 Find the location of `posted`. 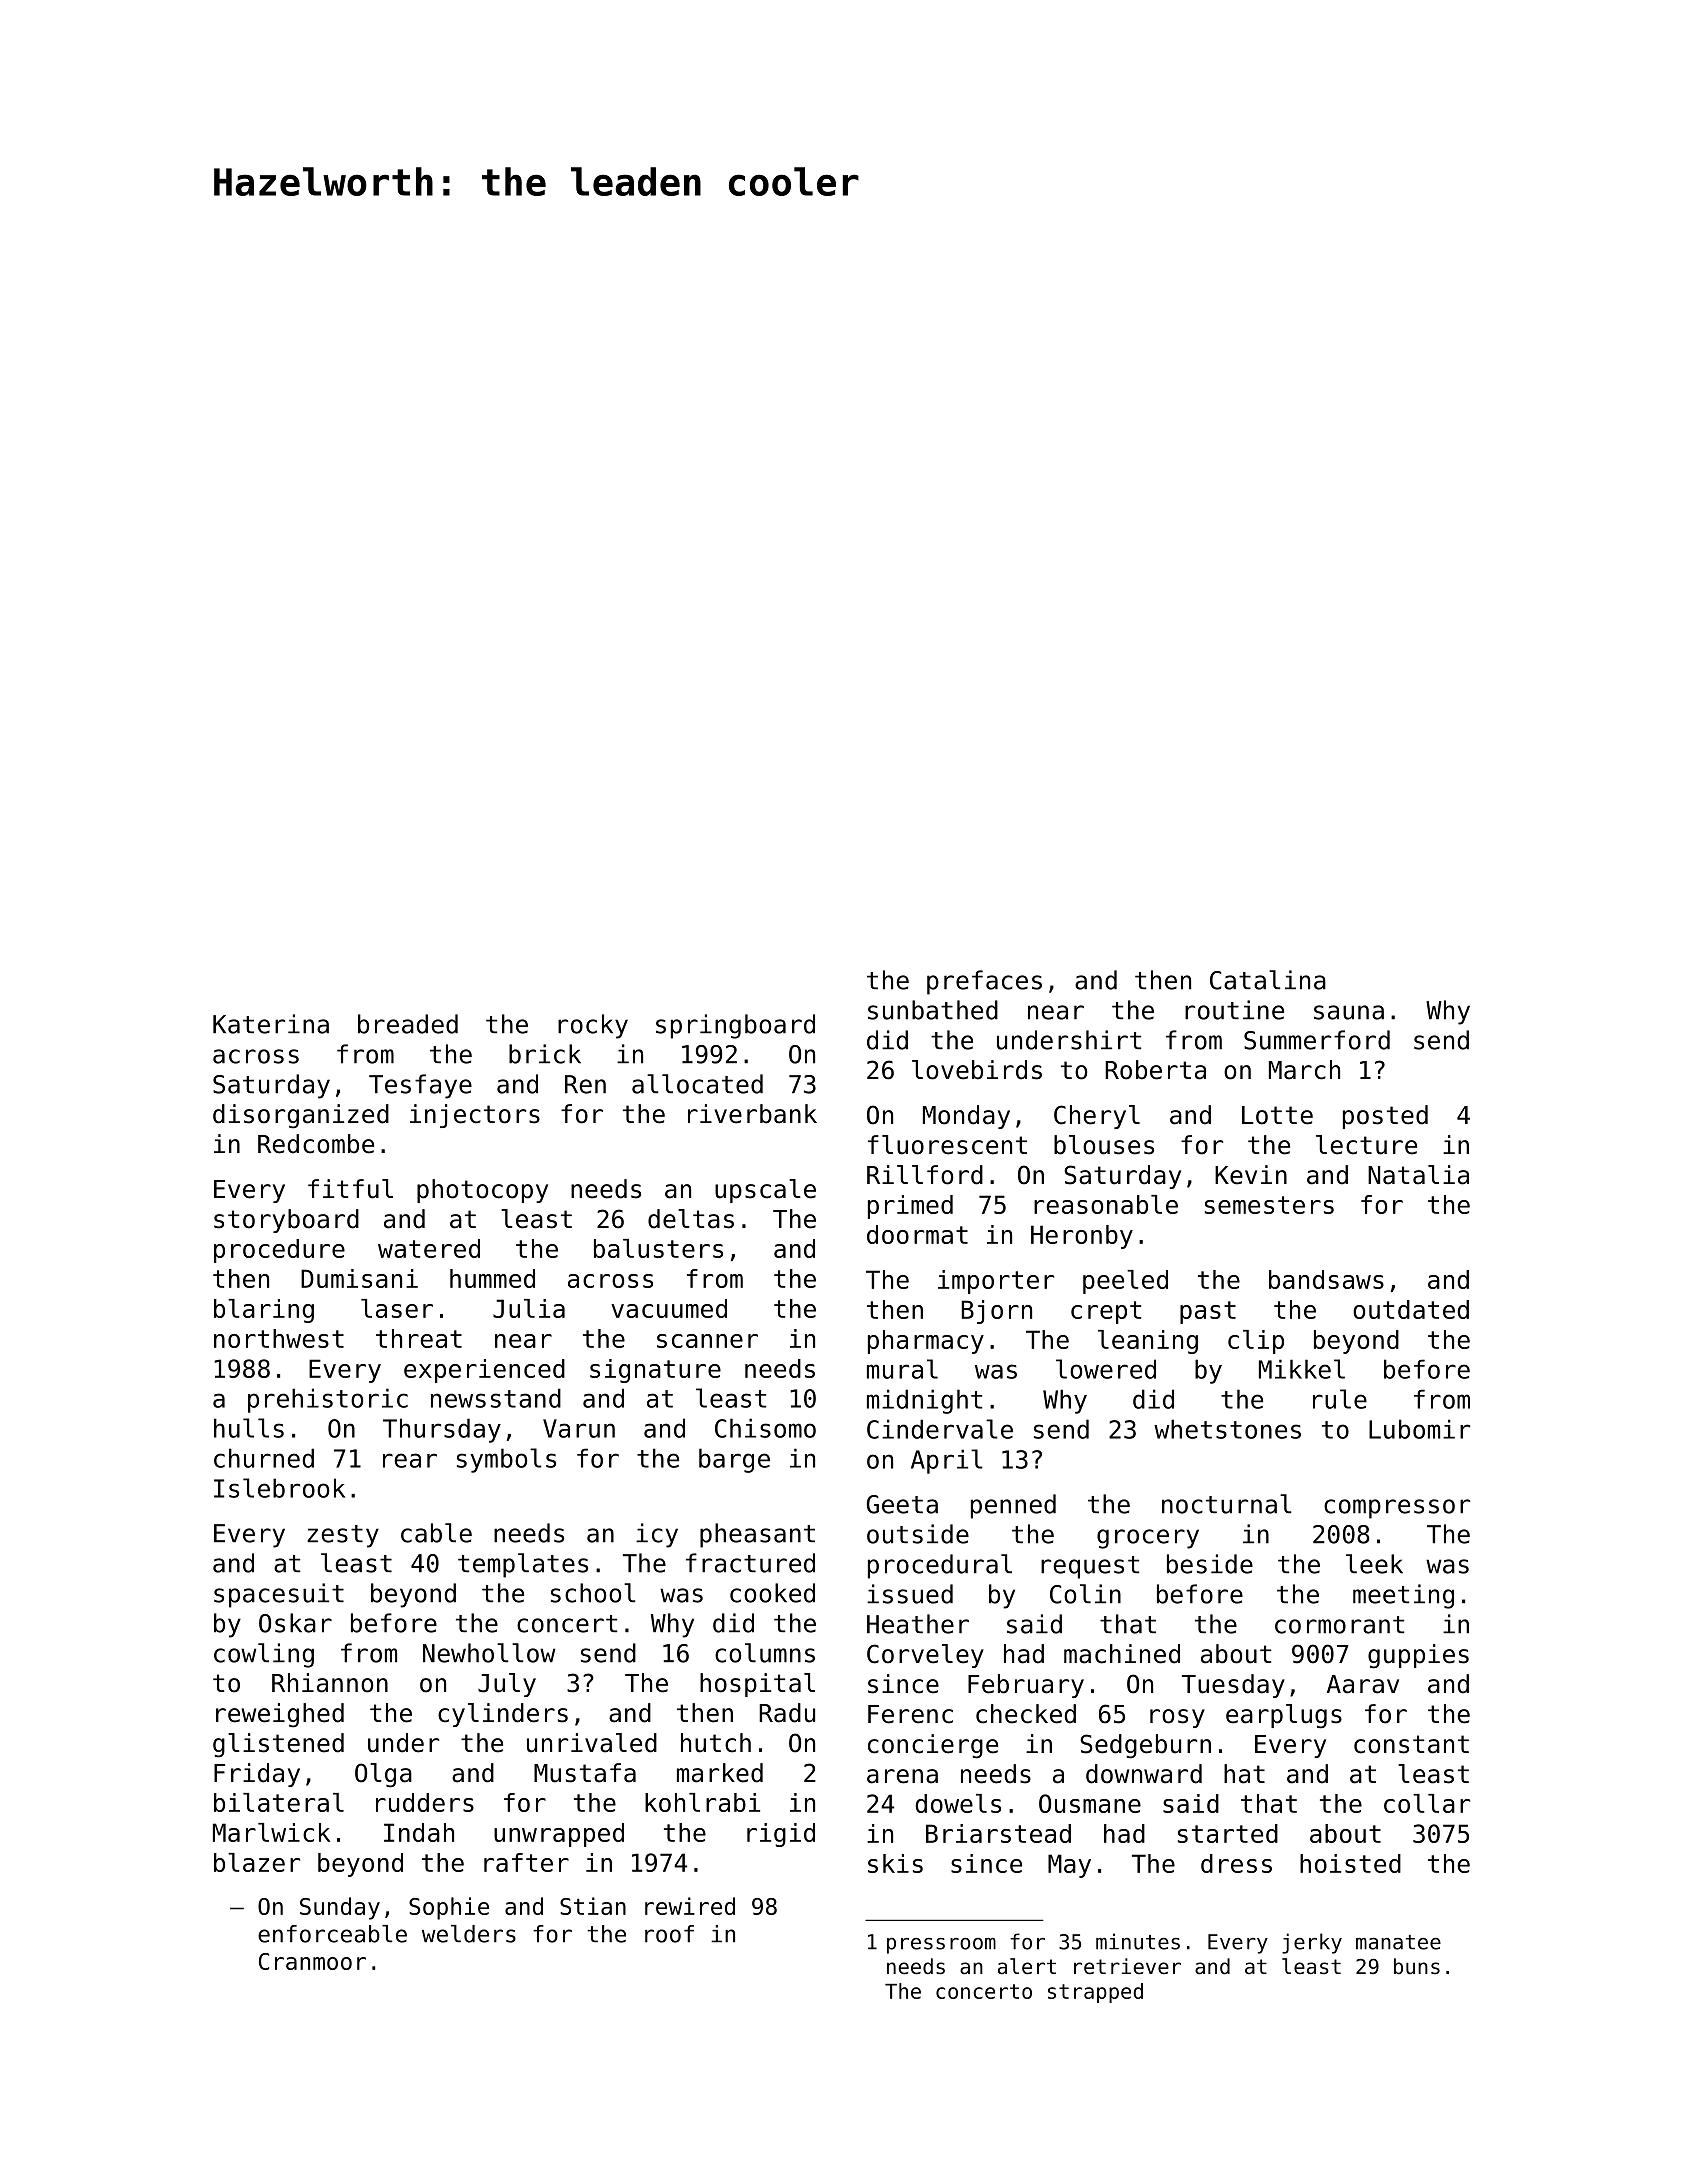

posted is located at coordinates (1385, 1117).
